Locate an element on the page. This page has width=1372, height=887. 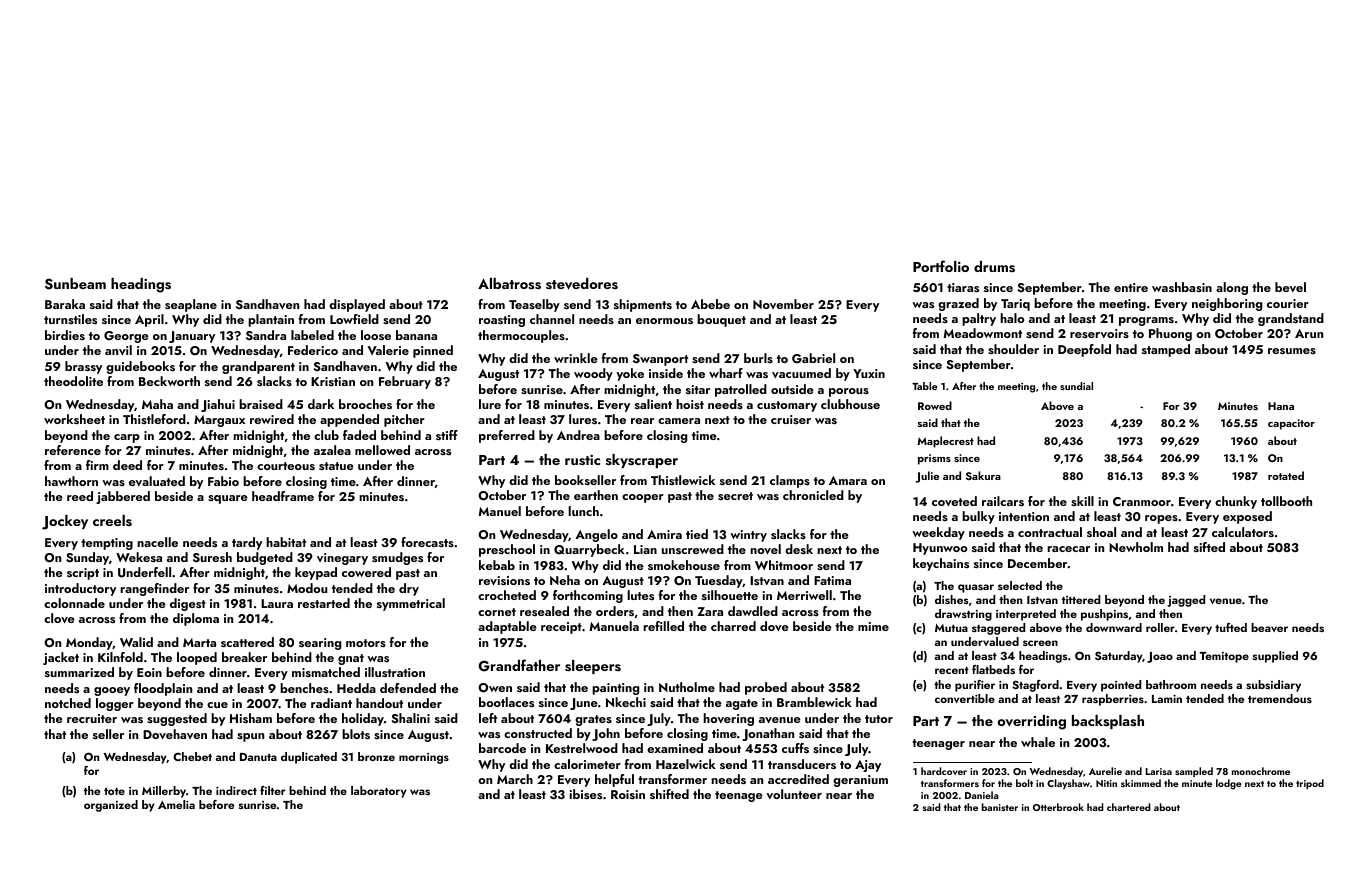
refilled is located at coordinates (663, 626).
